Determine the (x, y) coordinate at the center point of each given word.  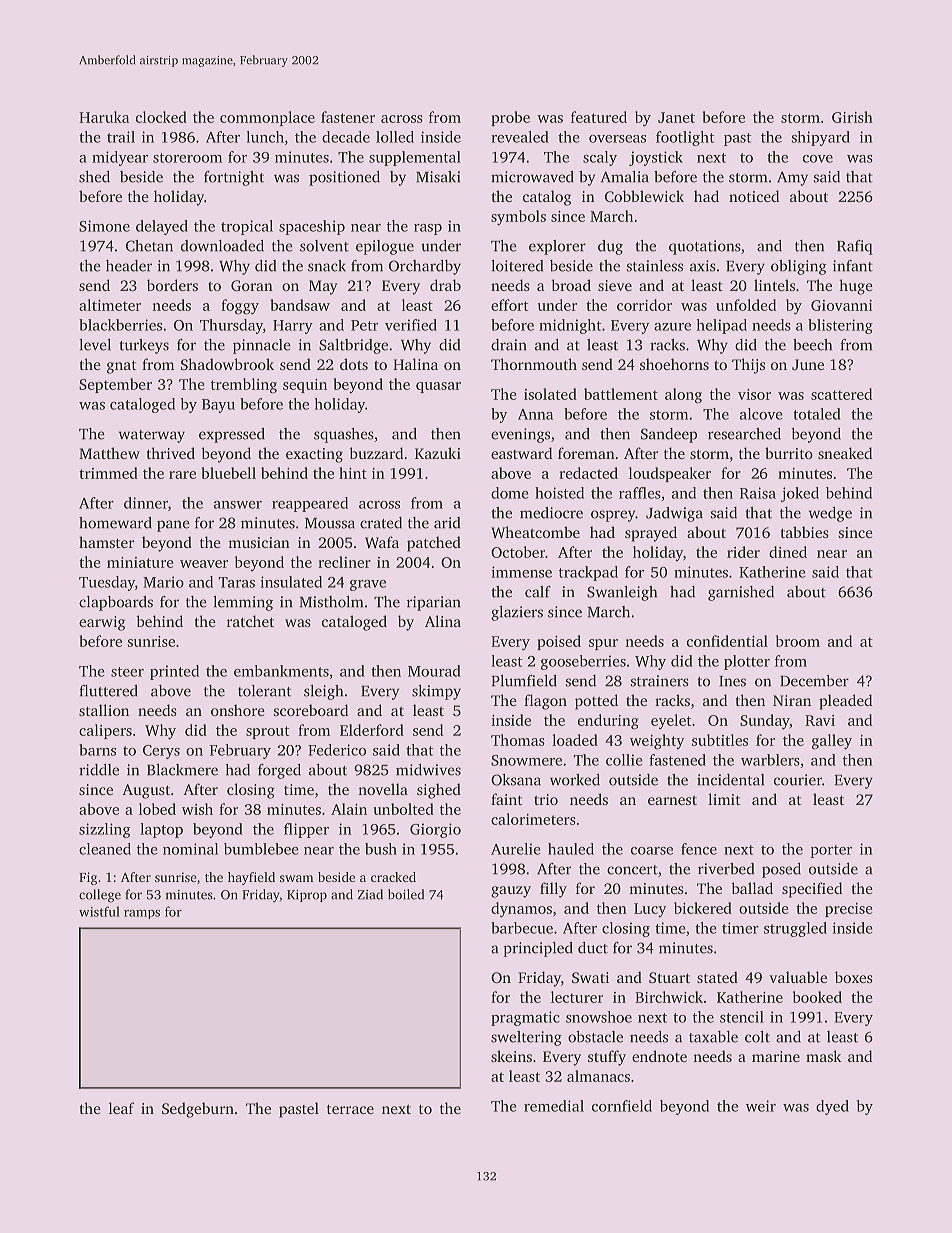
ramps (142, 914)
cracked (393, 877)
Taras (236, 582)
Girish (852, 117)
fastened (677, 760)
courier (798, 780)
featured (599, 117)
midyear (120, 158)
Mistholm (331, 602)
